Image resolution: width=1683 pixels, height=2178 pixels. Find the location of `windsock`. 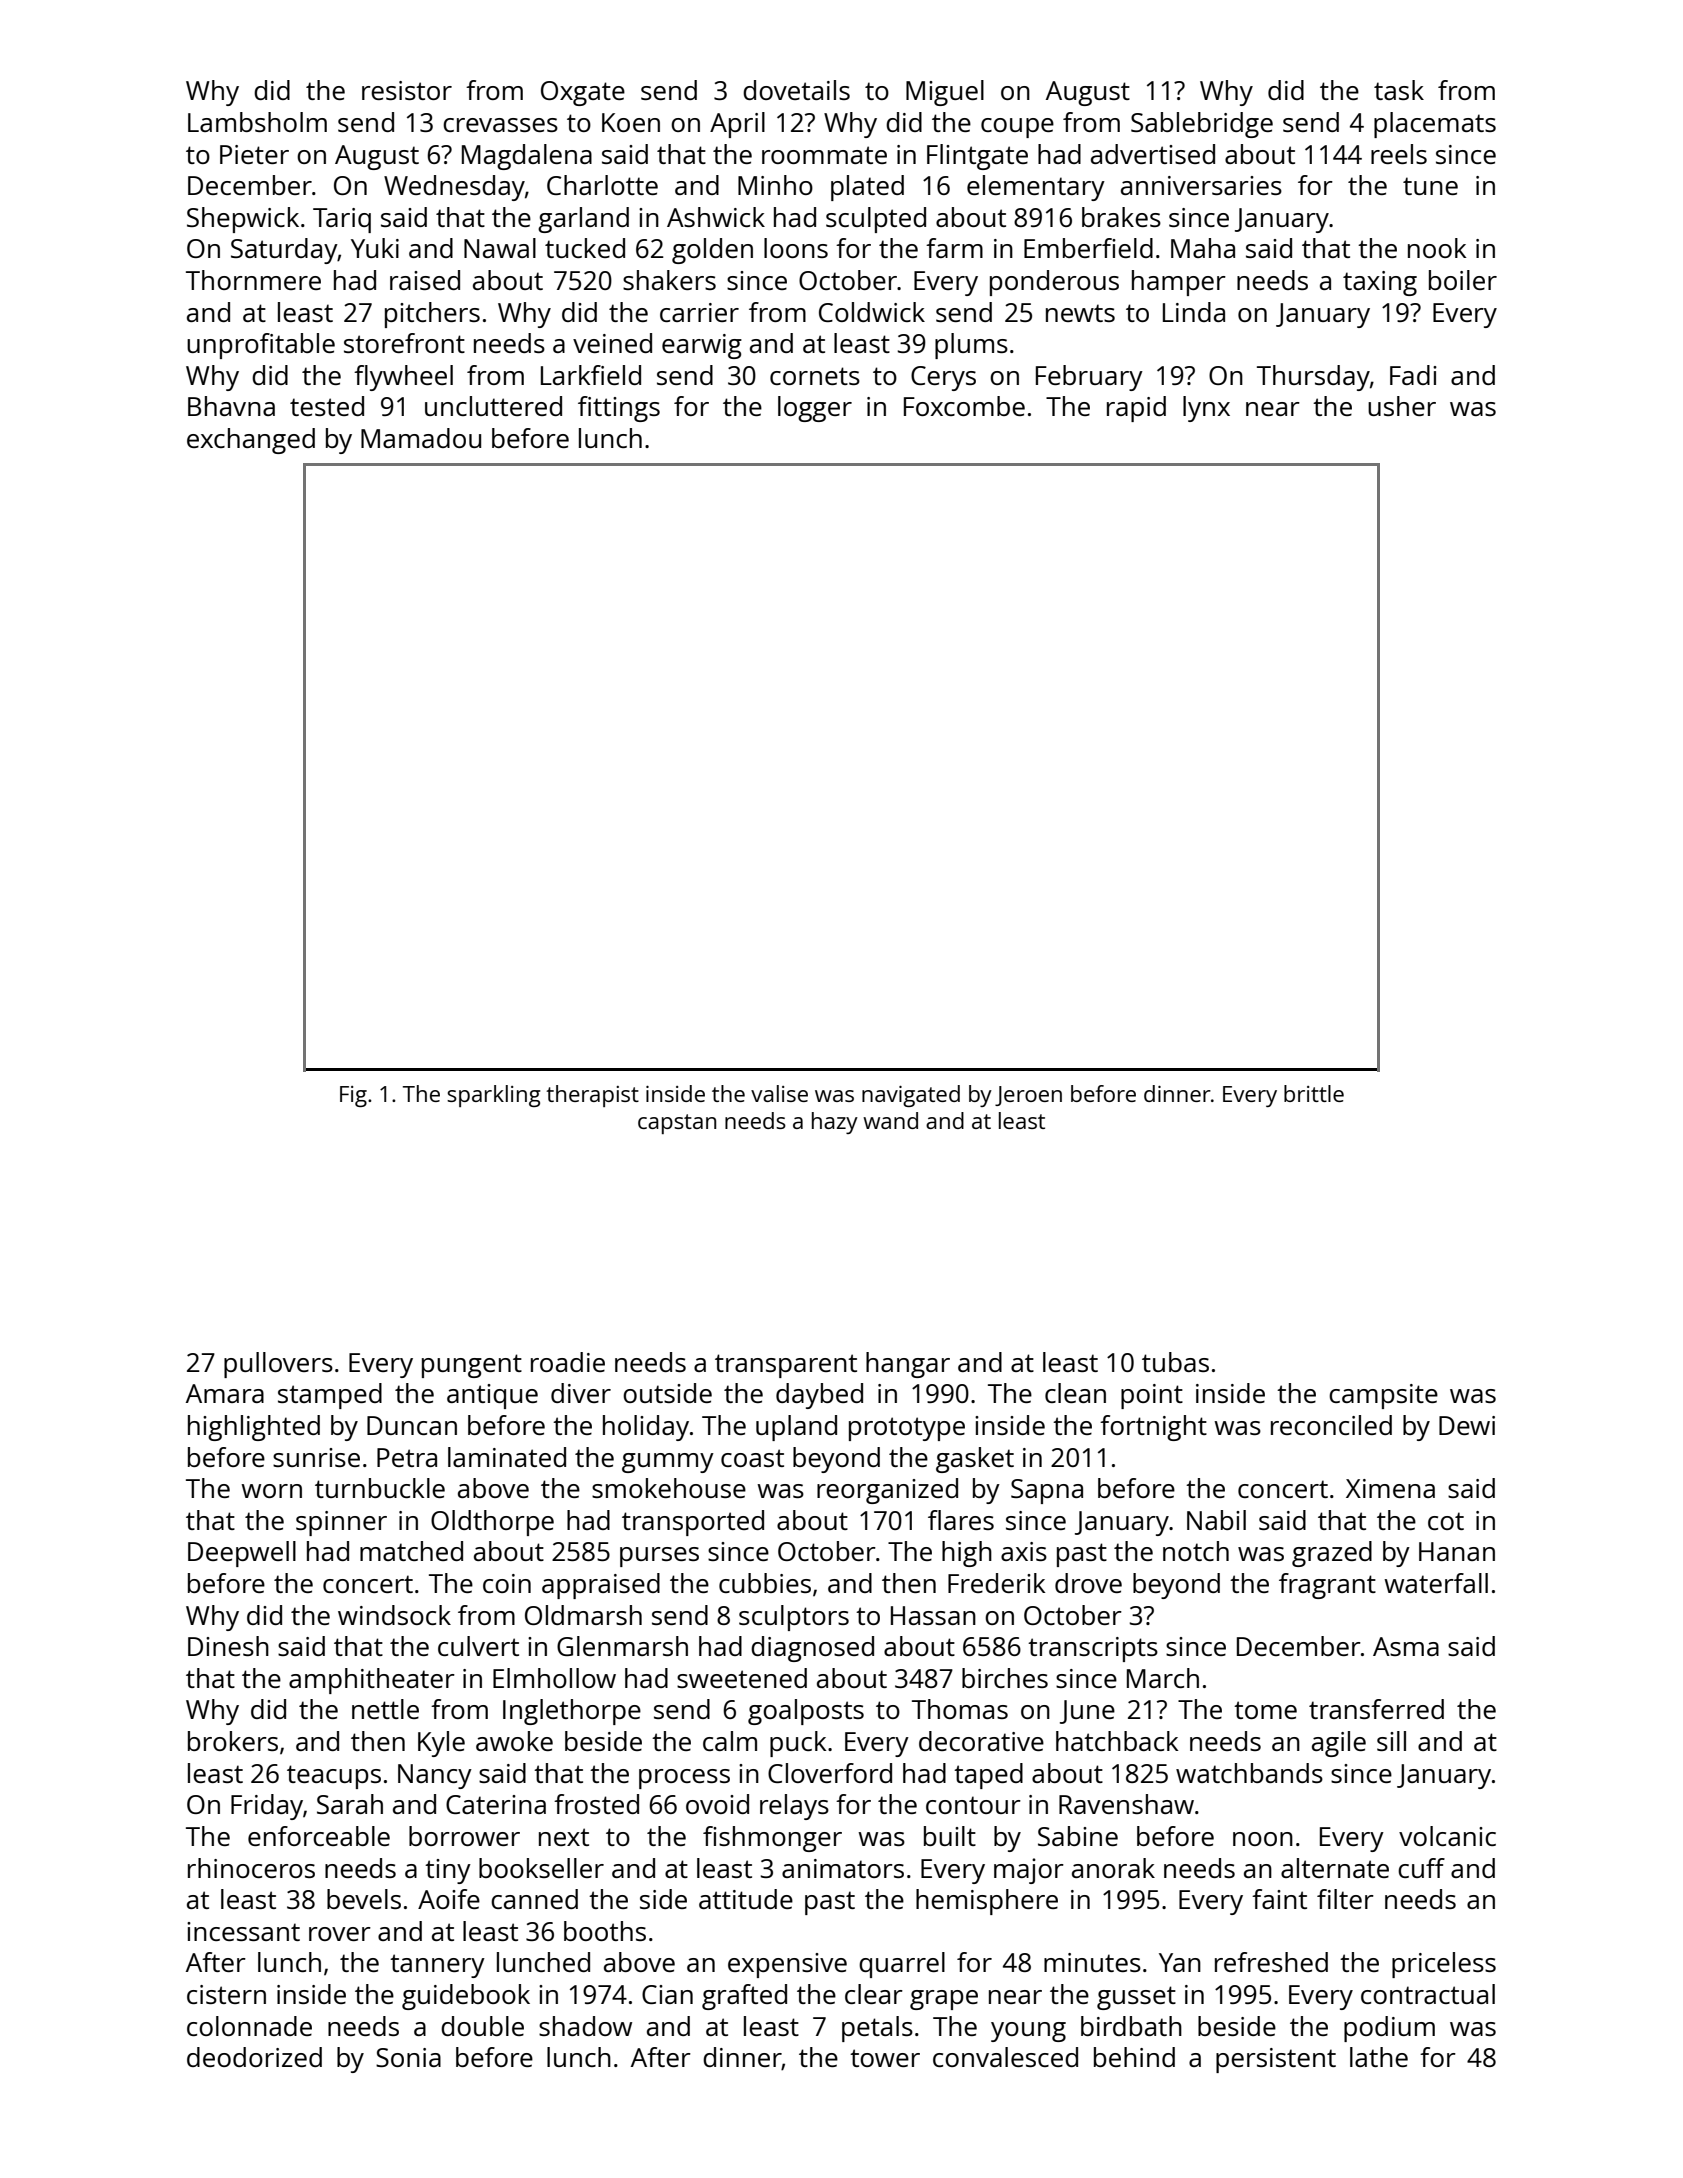

windsock is located at coordinates (394, 1615).
